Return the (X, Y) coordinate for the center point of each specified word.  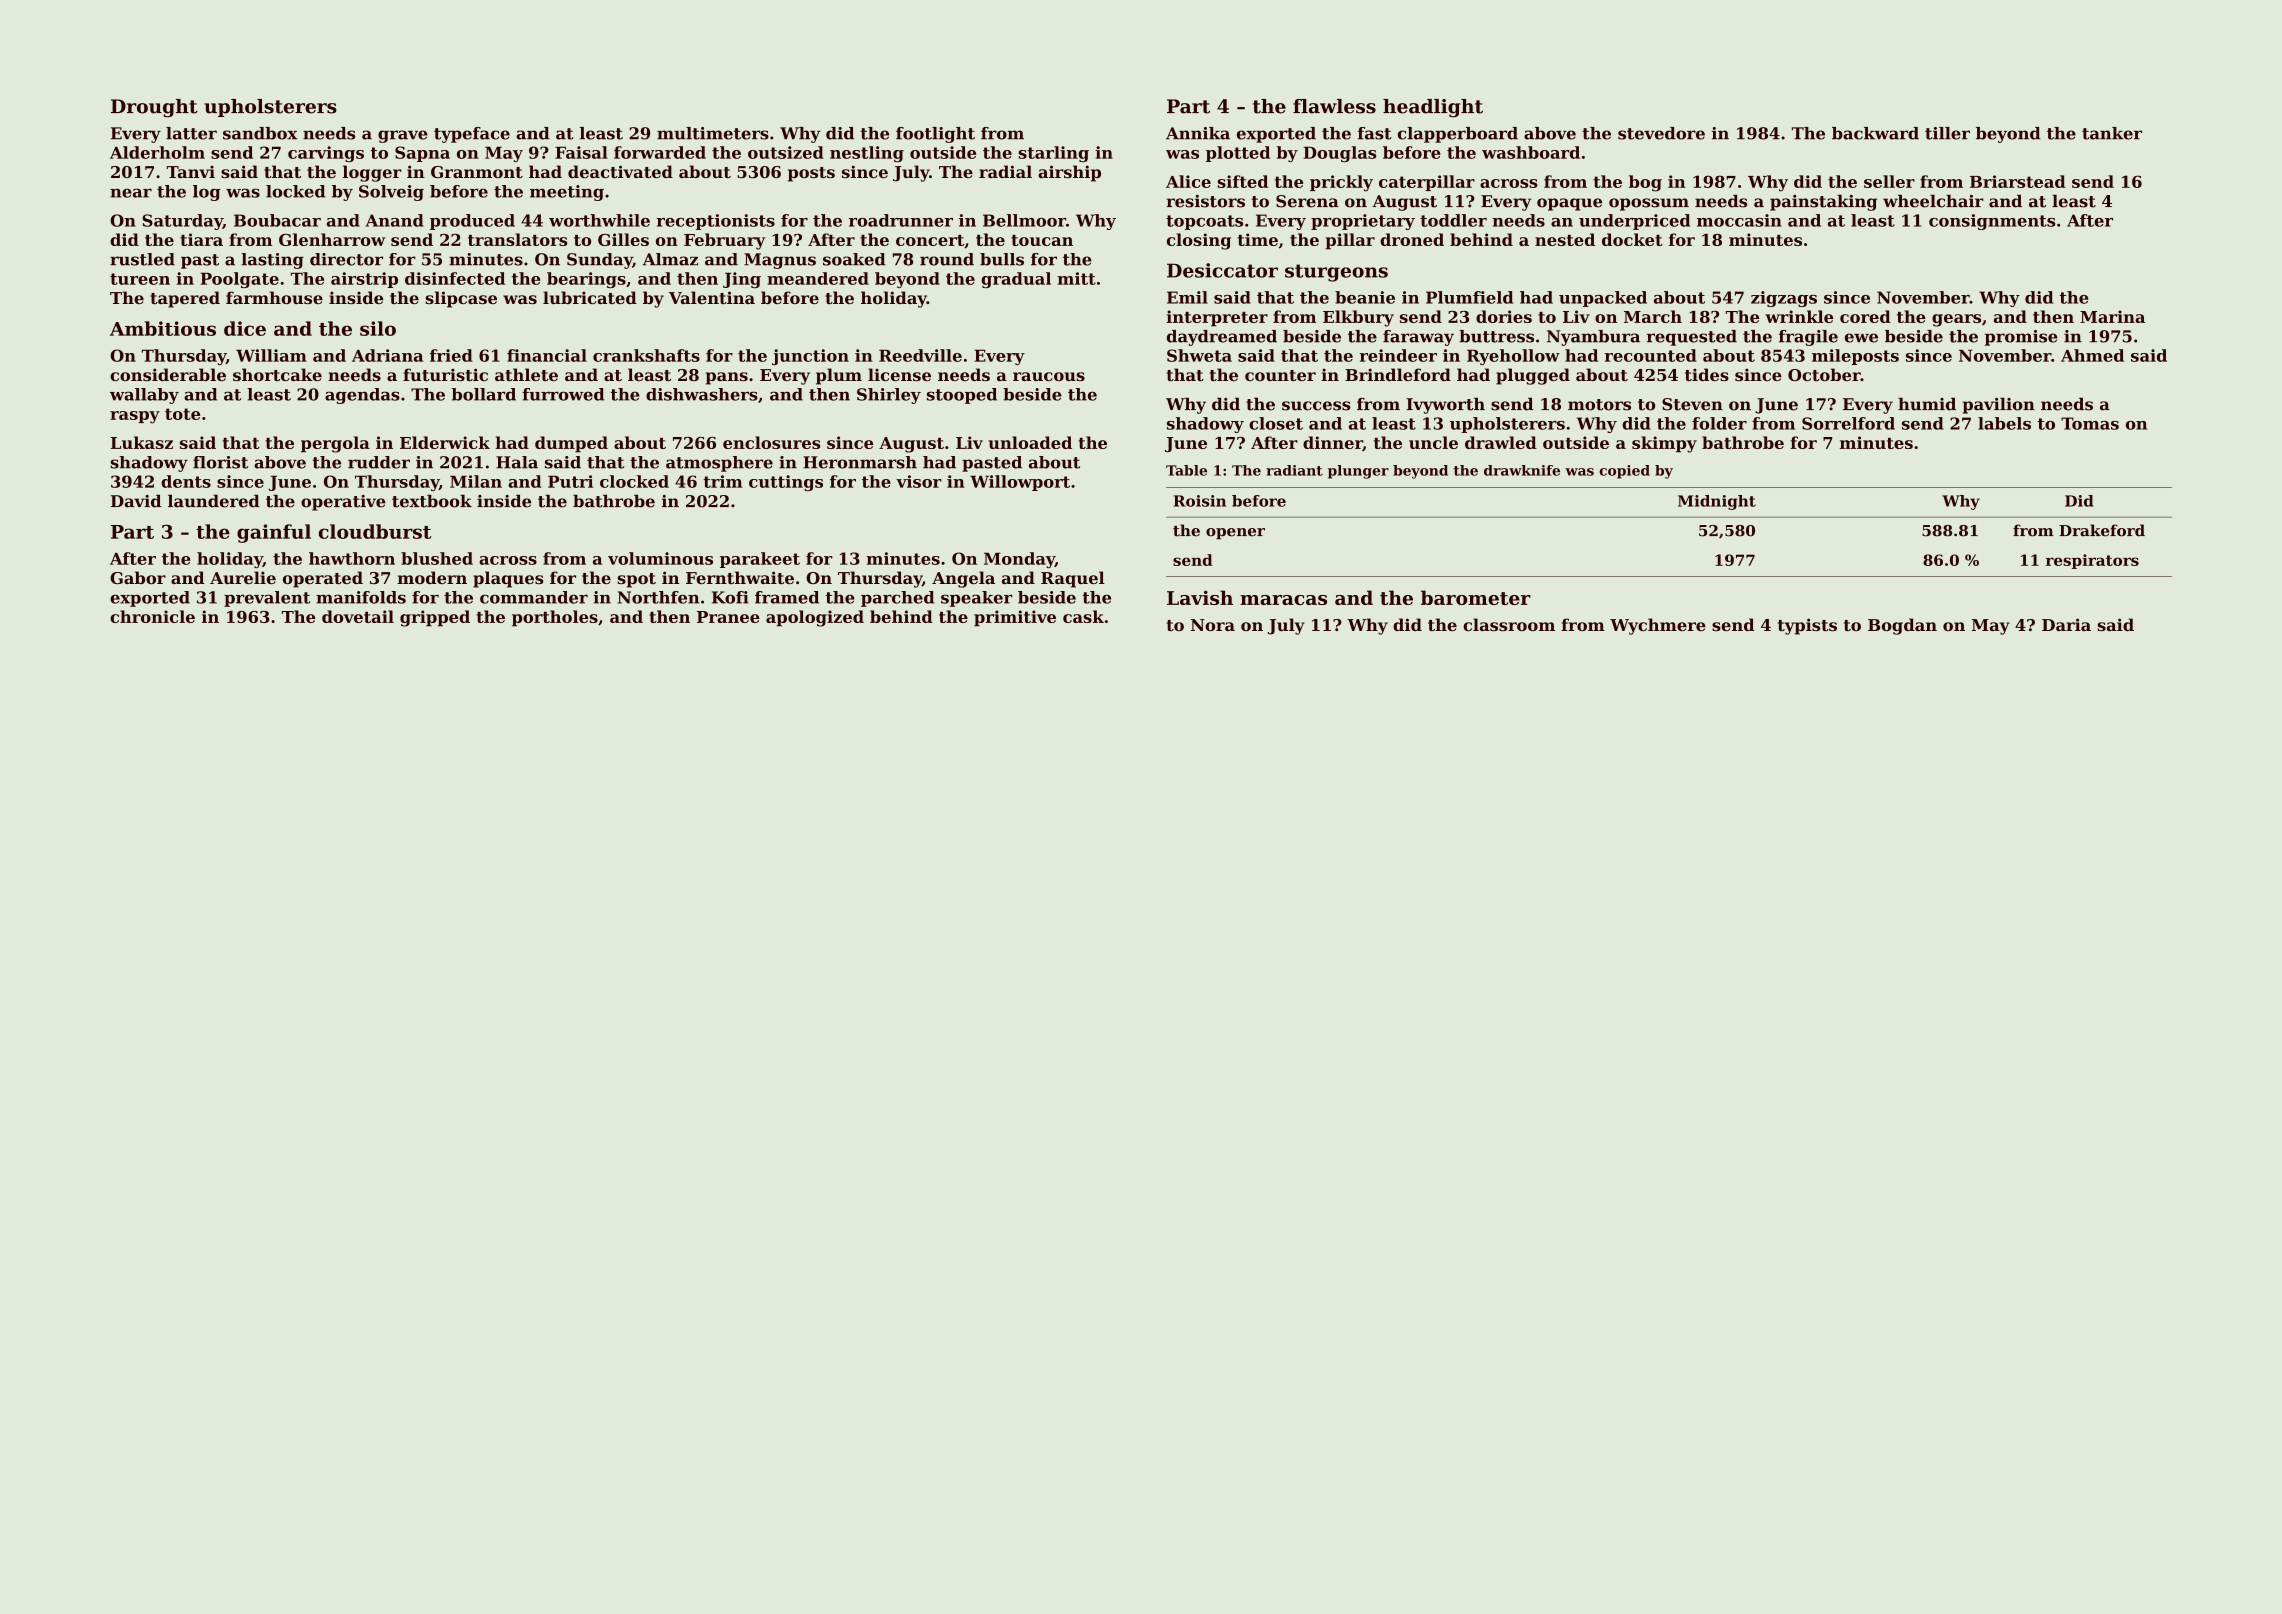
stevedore (1661, 133)
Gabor (138, 577)
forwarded (660, 152)
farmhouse (274, 297)
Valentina (712, 297)
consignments (1992, 222)
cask (1083, 616)
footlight (935, 135)
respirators (2092, 561)
